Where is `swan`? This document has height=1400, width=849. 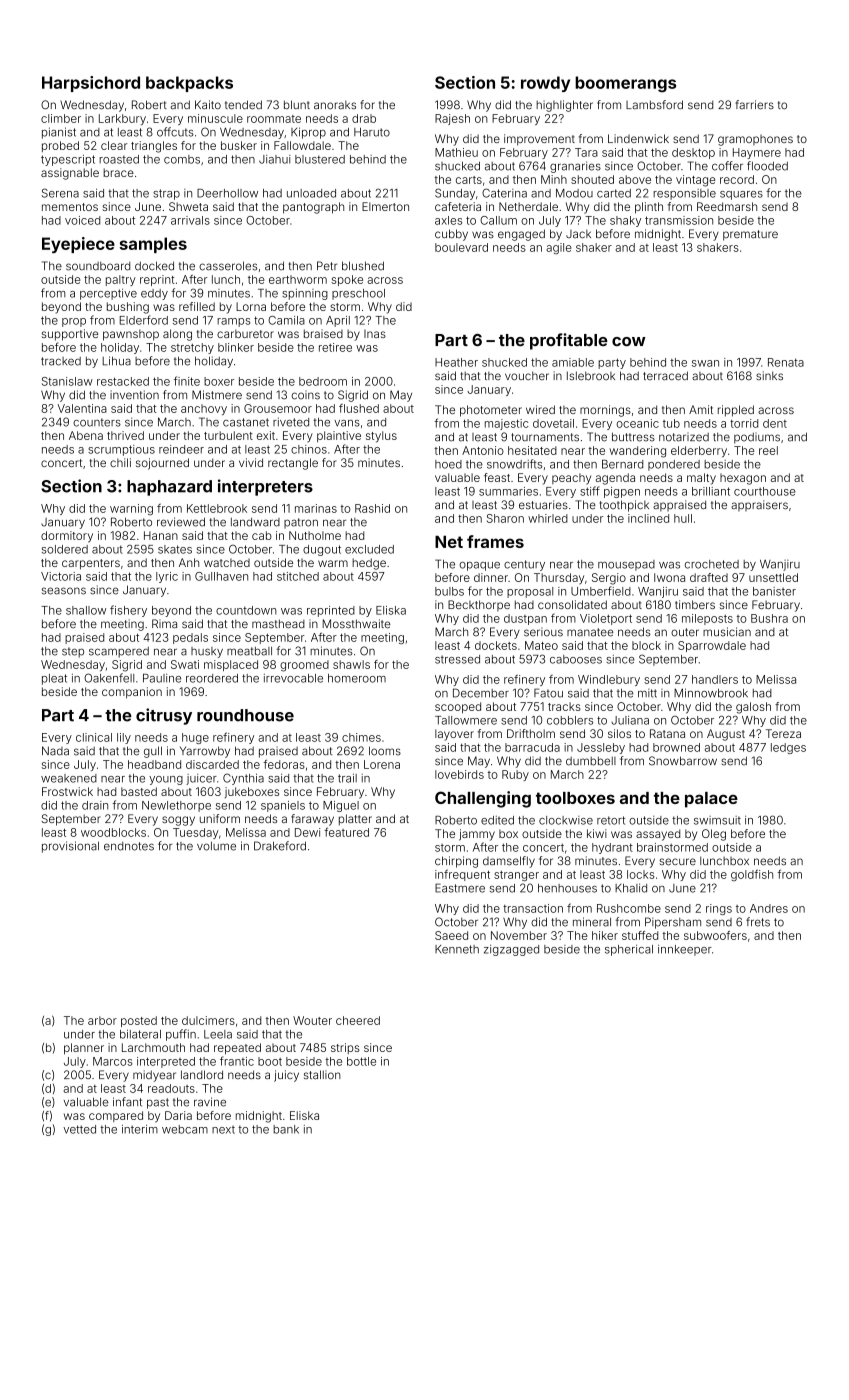 swan is located at coordinates (705, 363).
